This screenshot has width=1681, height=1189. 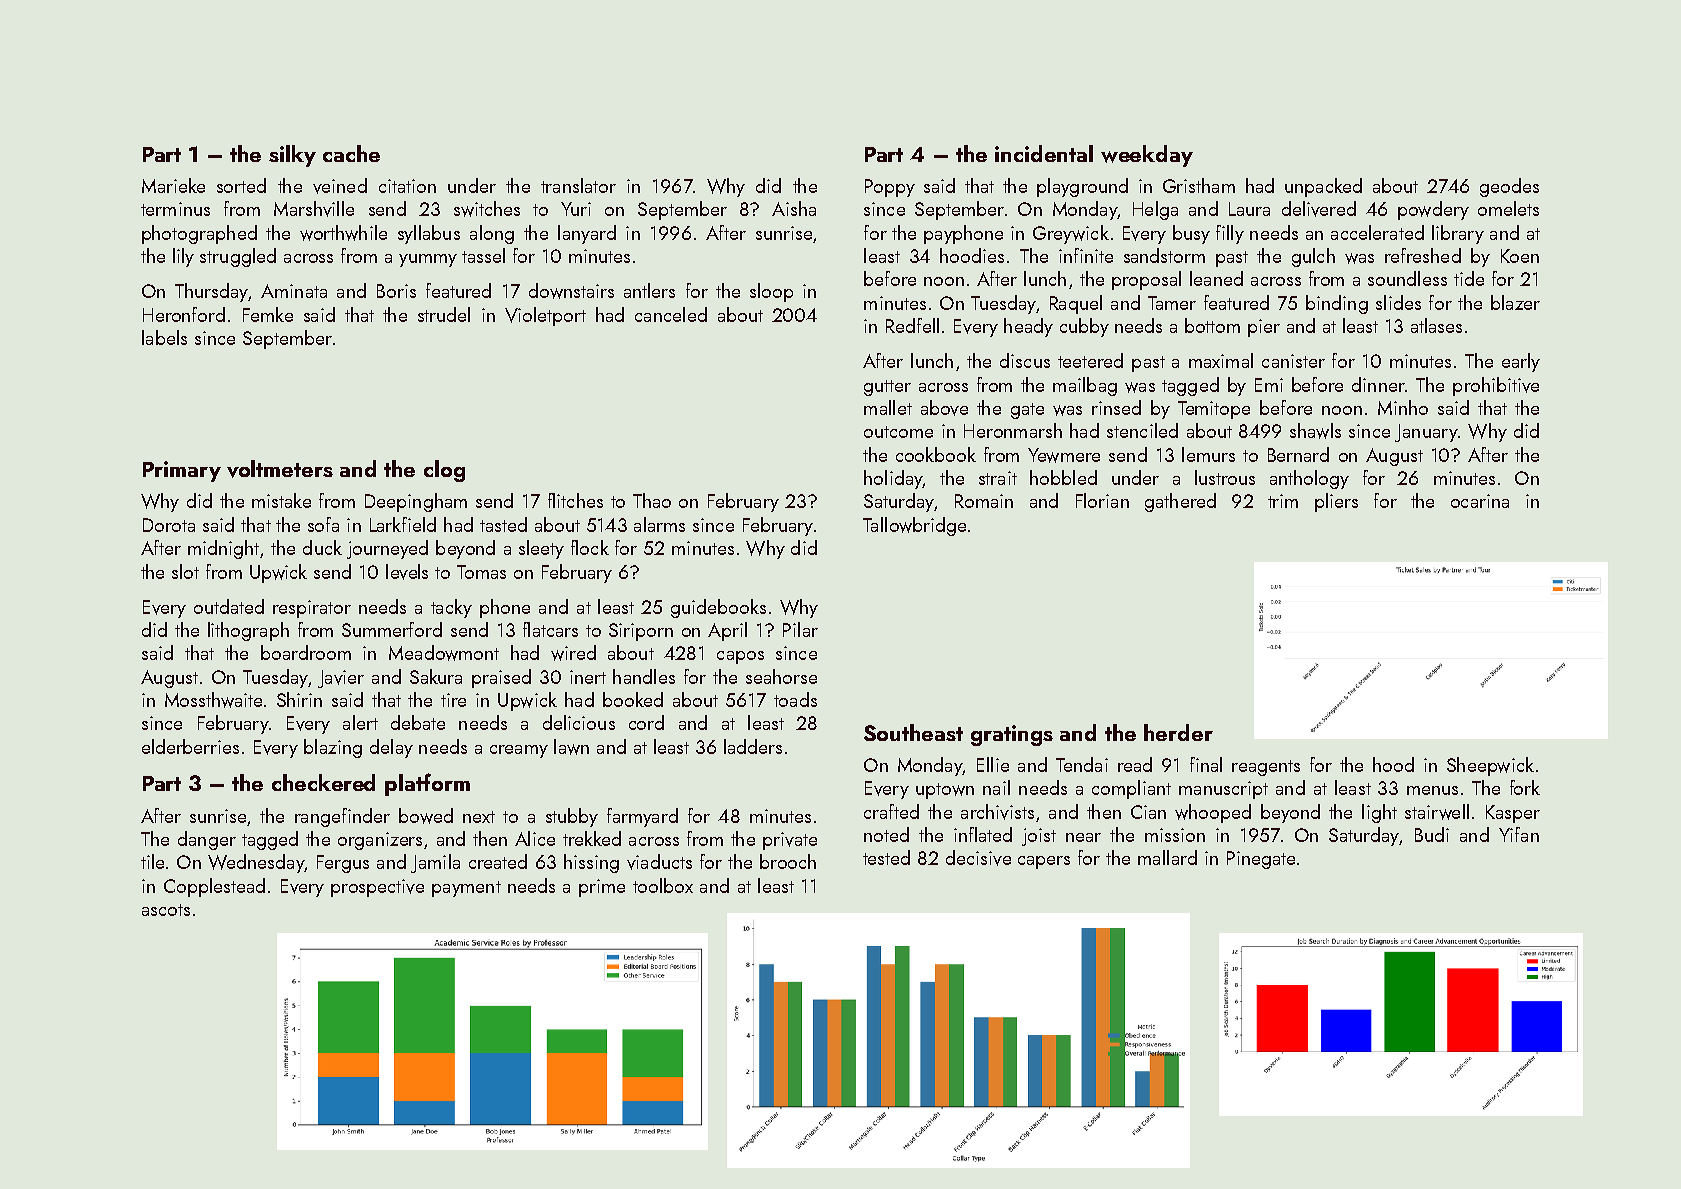 What do you see at coordinates (1064, 455) in the screenshot?
I see `Yewmere` at bounding box center [1064, 455].
